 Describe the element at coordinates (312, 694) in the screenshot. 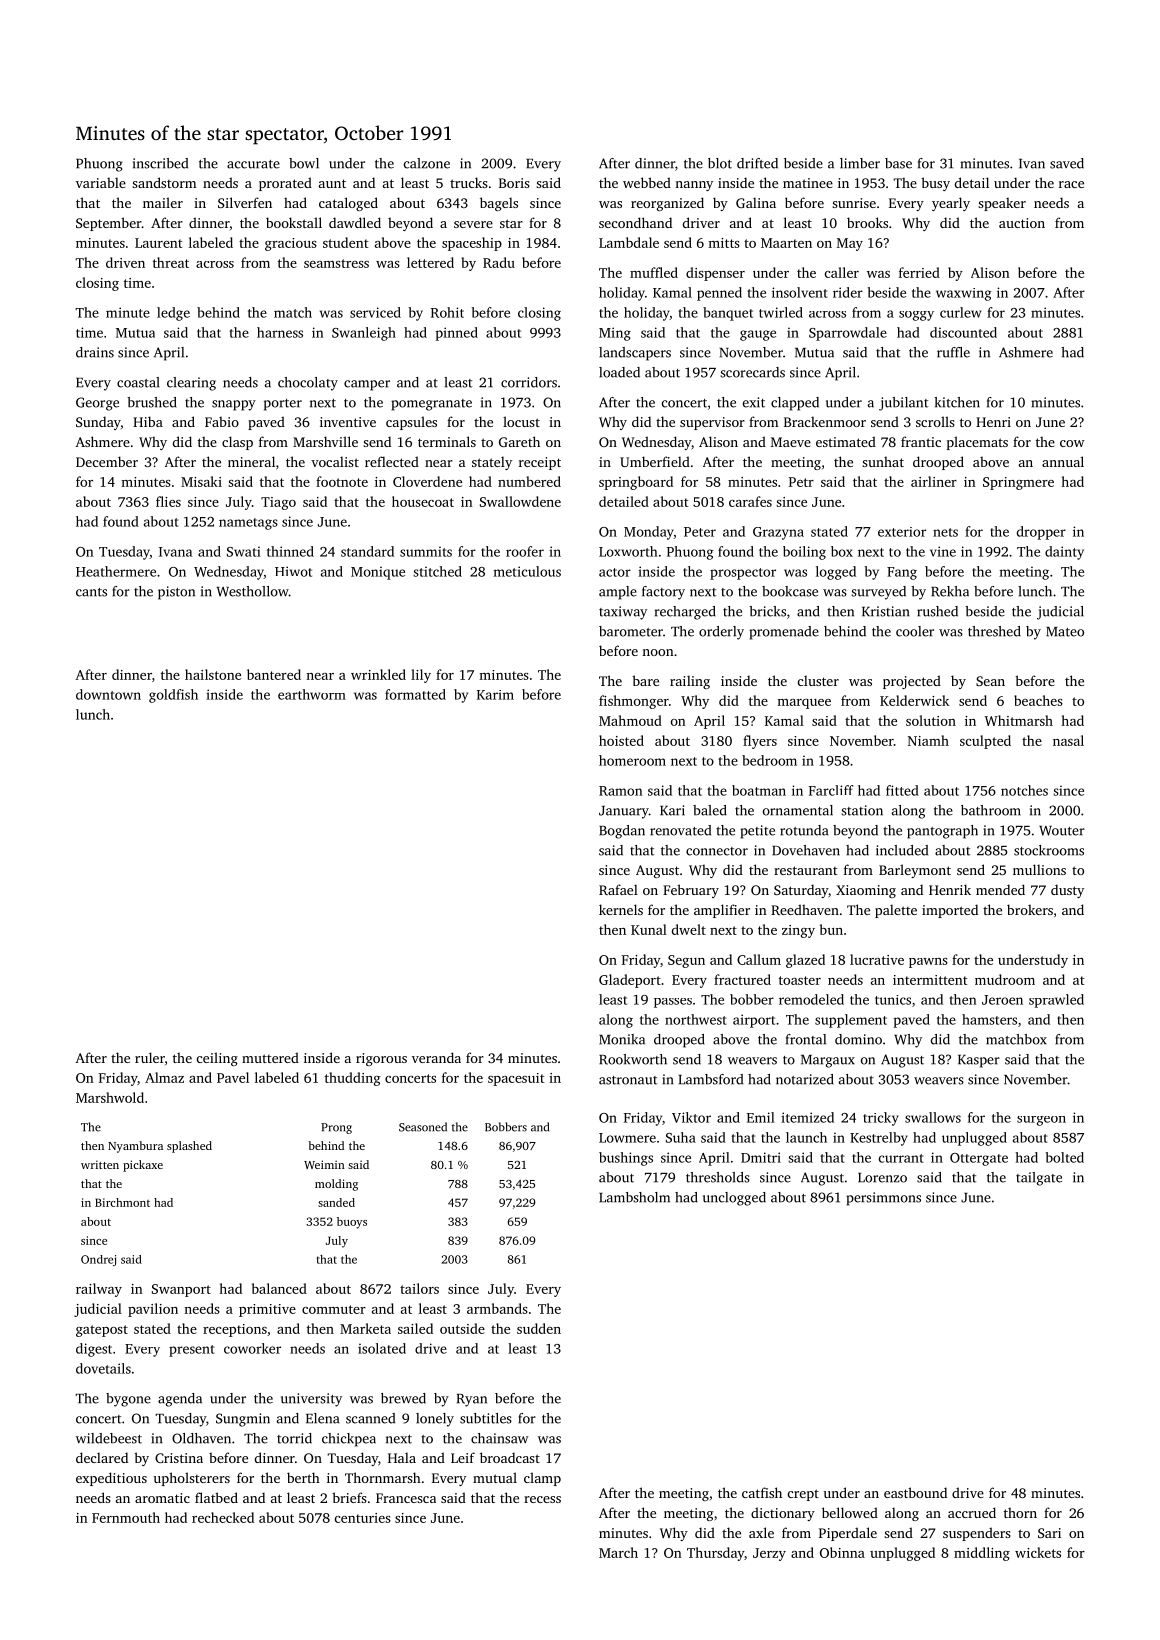

I see `earthworm` at that location.
